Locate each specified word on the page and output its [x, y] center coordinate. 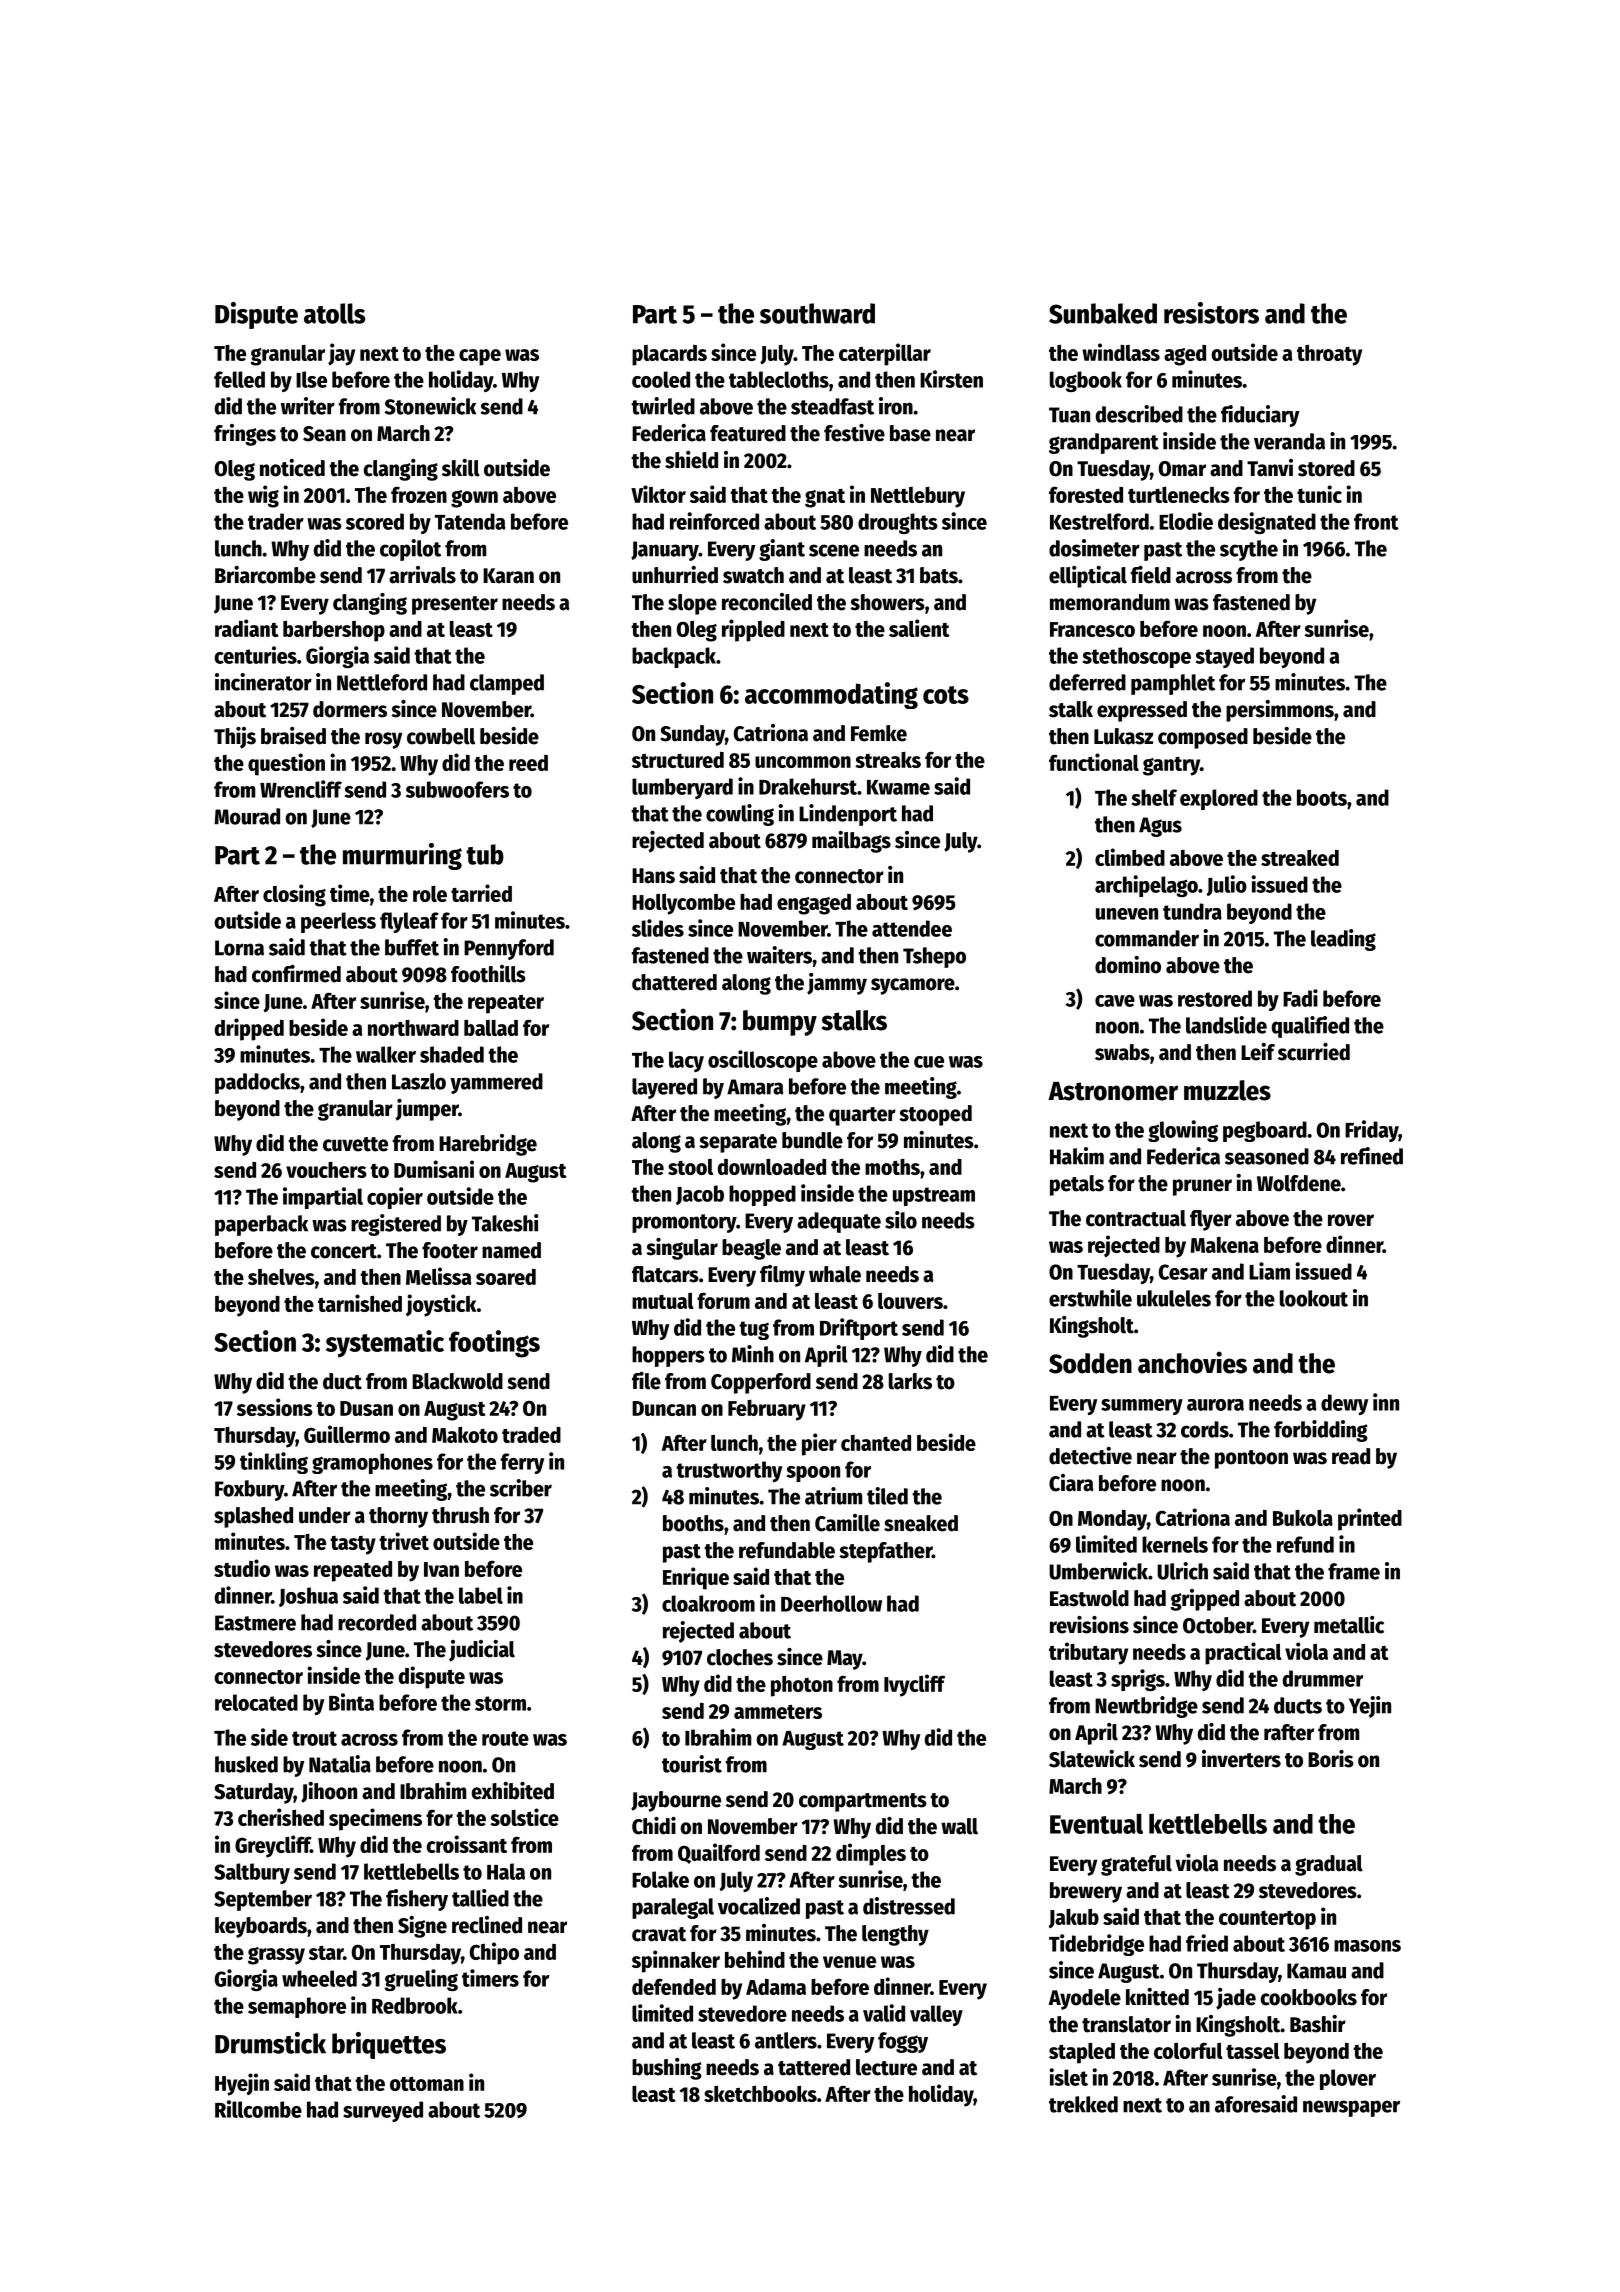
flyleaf [409, 922]
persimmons [1280, 711]
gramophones [372, 1463]
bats [939, 575]
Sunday [692, 735]
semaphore [297, 2007]
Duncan [664, 1408]
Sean [324, 434]
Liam [1269, 1271]
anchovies [1192, 1362]
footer [450, 1250]
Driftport [859, 1329]
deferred [1087, 682]
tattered [814, 2067]
